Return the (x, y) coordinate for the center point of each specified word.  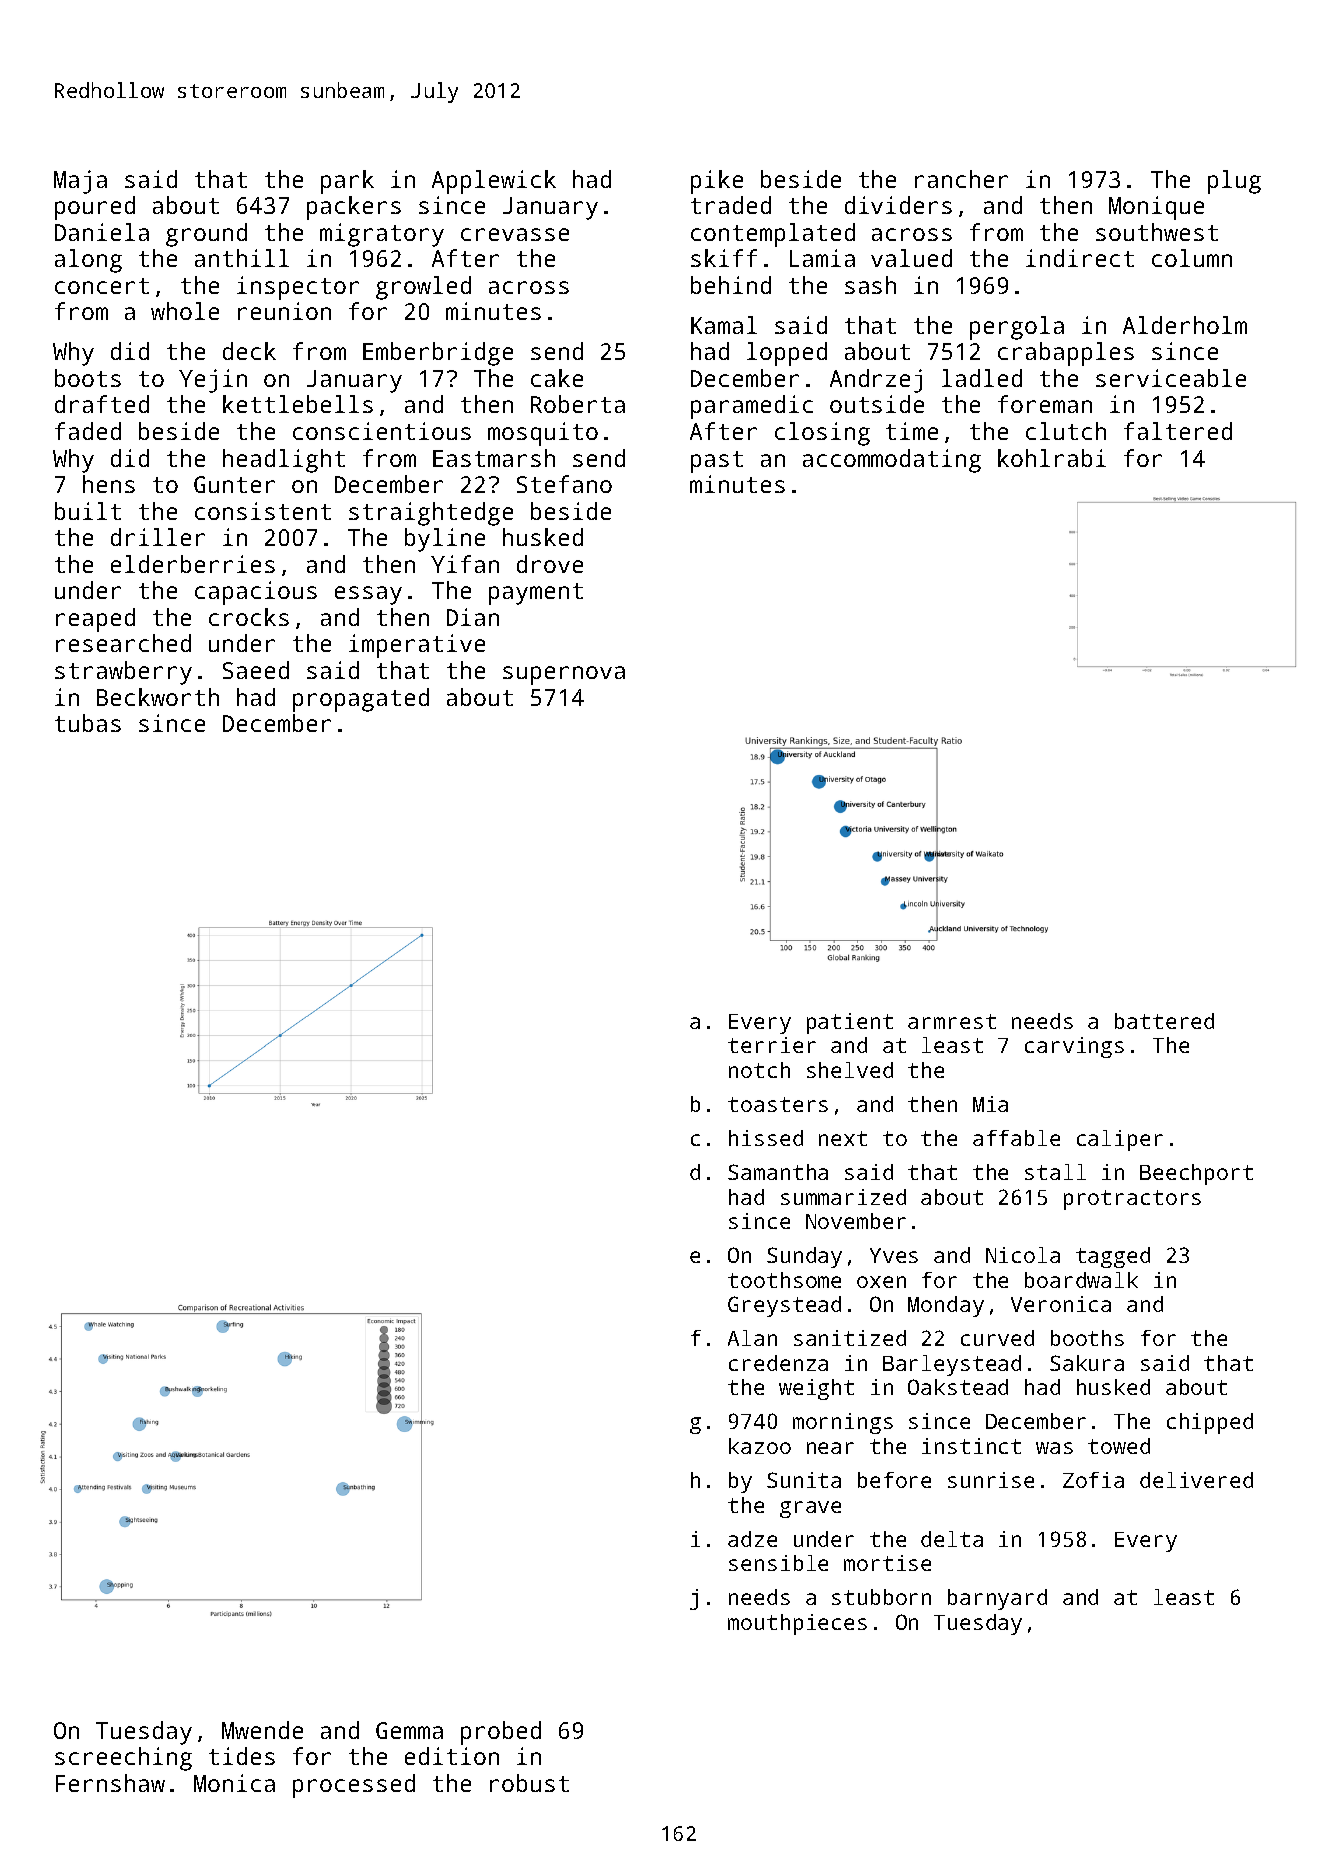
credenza (778, 1363)
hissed (766, 1138)
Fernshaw (110, 1783)
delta (952, 1539)
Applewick (494, 182)
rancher (961, 179)
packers (354, 208)
